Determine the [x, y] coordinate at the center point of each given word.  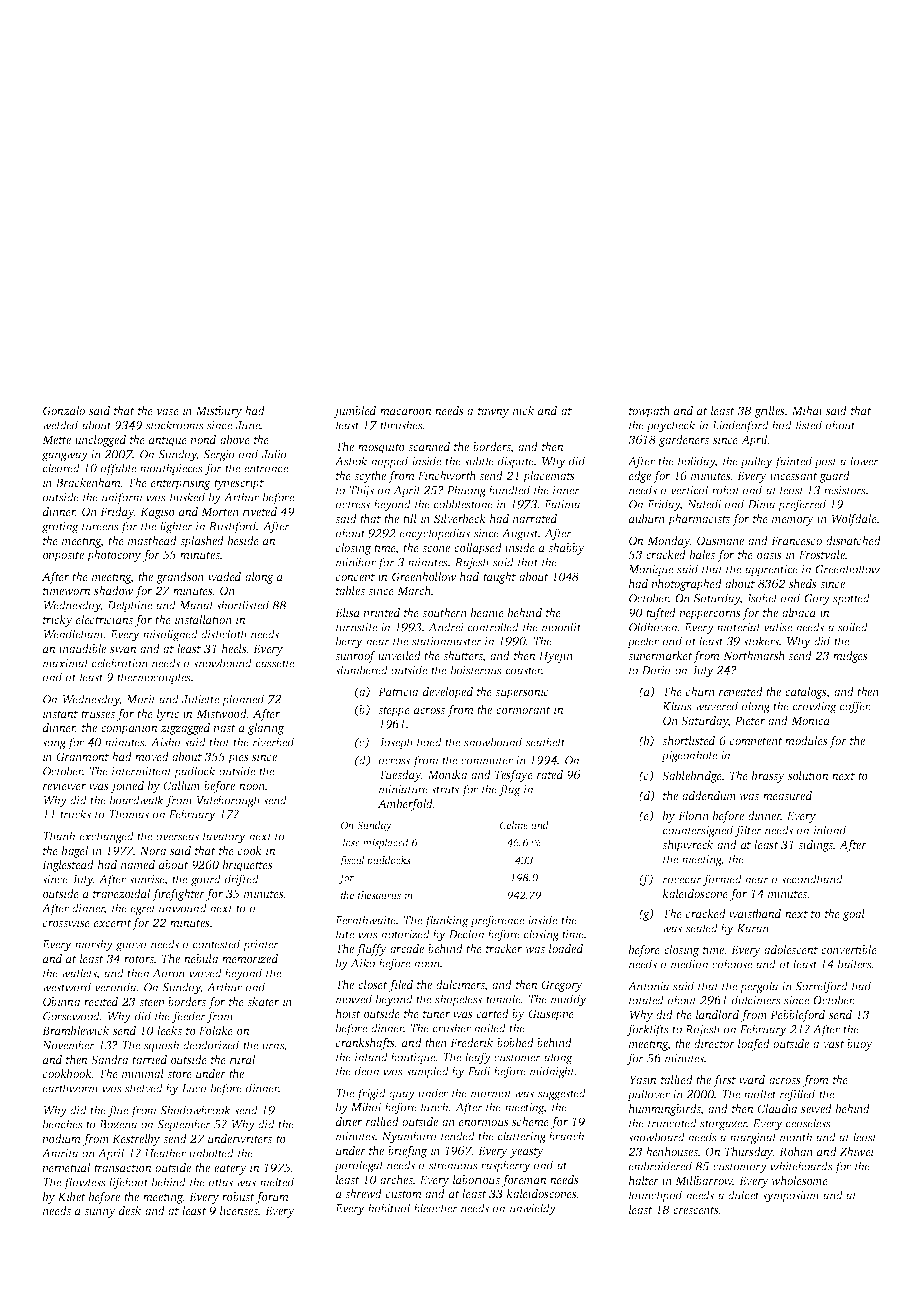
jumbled [355, 412]
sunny [100, 1213]
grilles [769, 412]
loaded [566, 948]
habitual [389, 1208]
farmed [722, 880]
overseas [177, 837]
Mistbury [219, 412]
